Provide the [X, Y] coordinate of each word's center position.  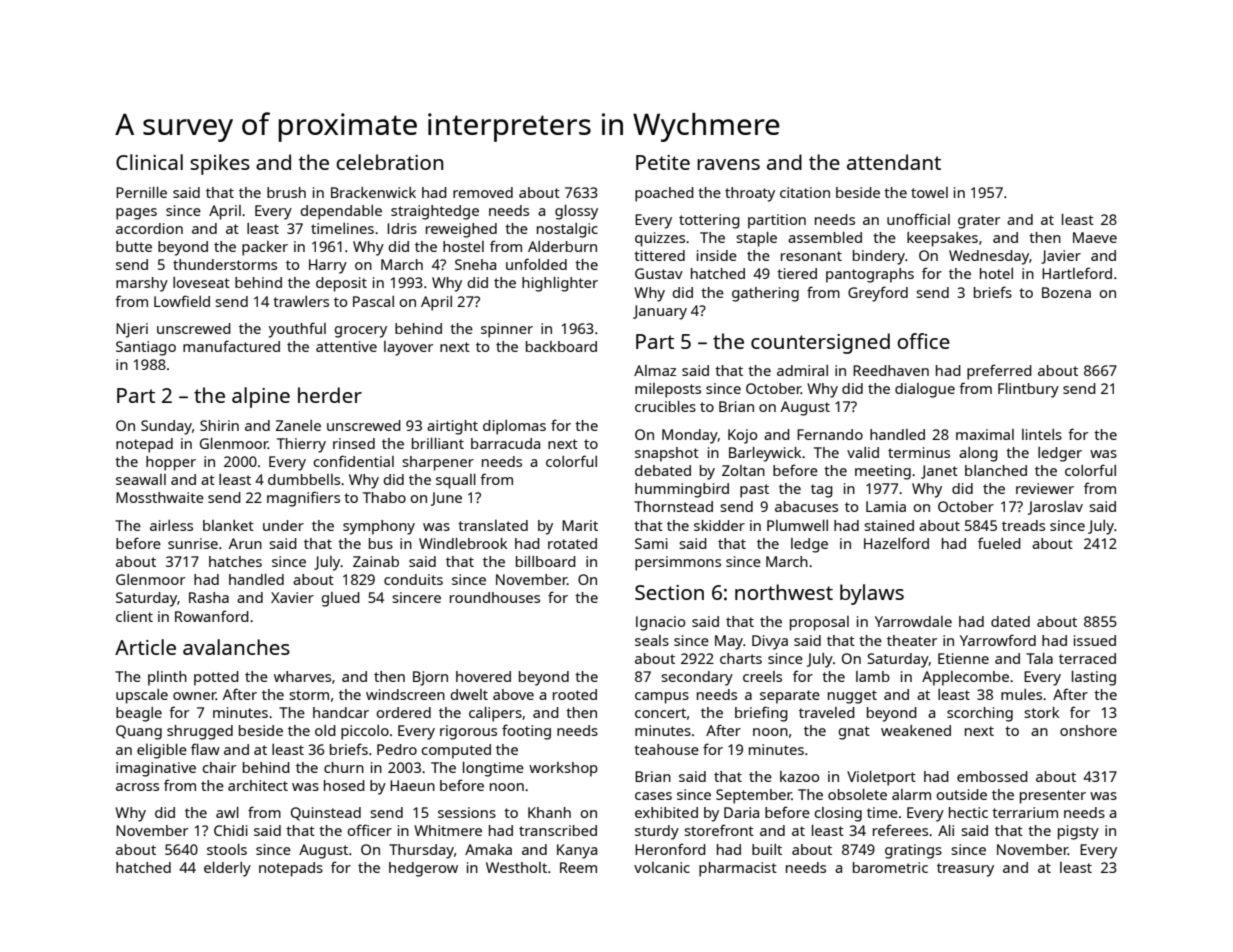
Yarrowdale [913, 621]
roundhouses [495, 597]
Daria [741, 812]
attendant [894, 162]
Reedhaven [891, 370]
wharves [302, 676]
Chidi [231, 830]
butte [134, 246]
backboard [561, 346]
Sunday [166, 427]
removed [483, 192]
